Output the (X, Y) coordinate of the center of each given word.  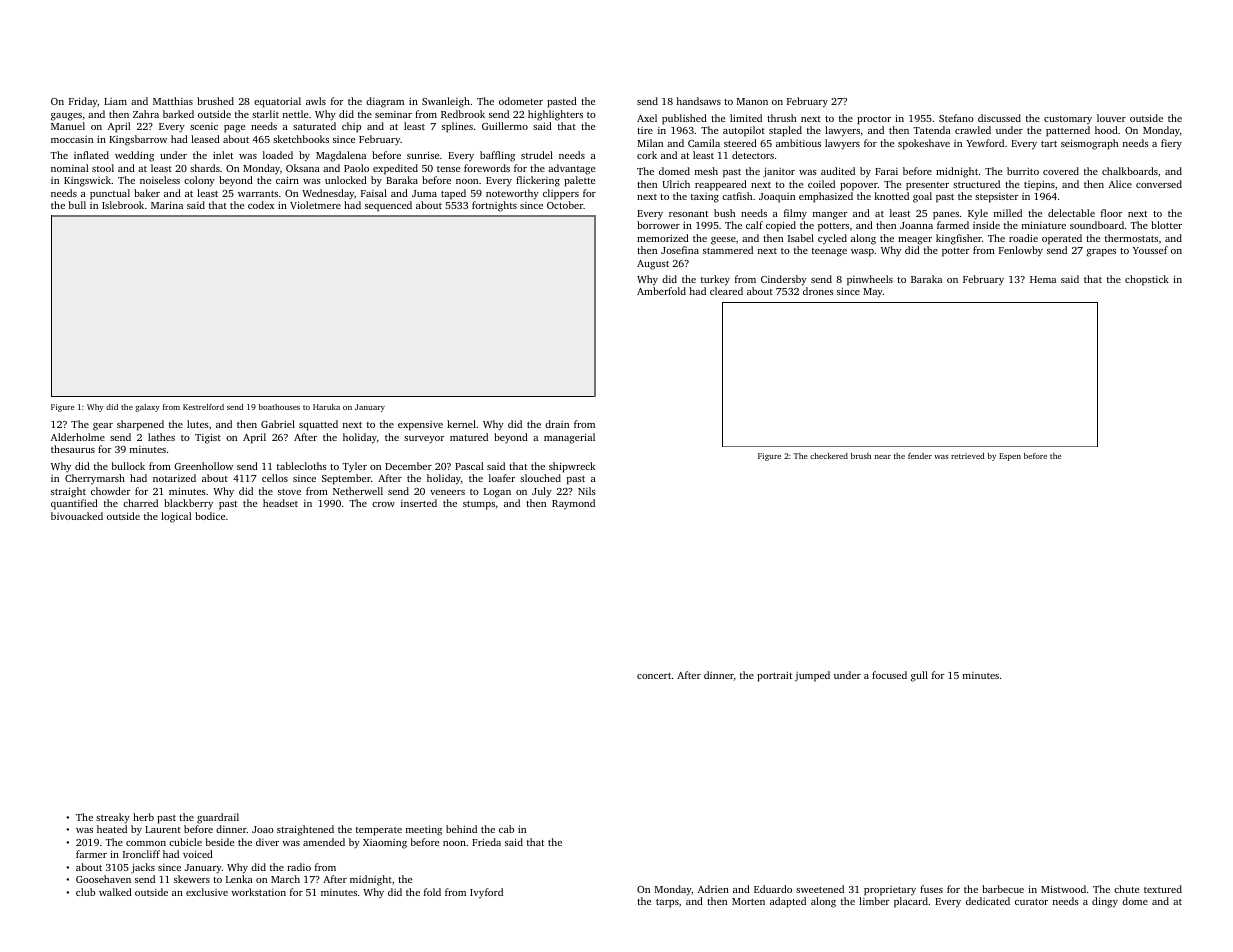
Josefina (680, 250)
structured (976, 184)
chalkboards (1130, 171)
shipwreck (572, 467)
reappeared (721, 185)
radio (299, 867)
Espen (1010, 457)
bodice (210, 516)
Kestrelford (203, 407)
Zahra (146, 114)
